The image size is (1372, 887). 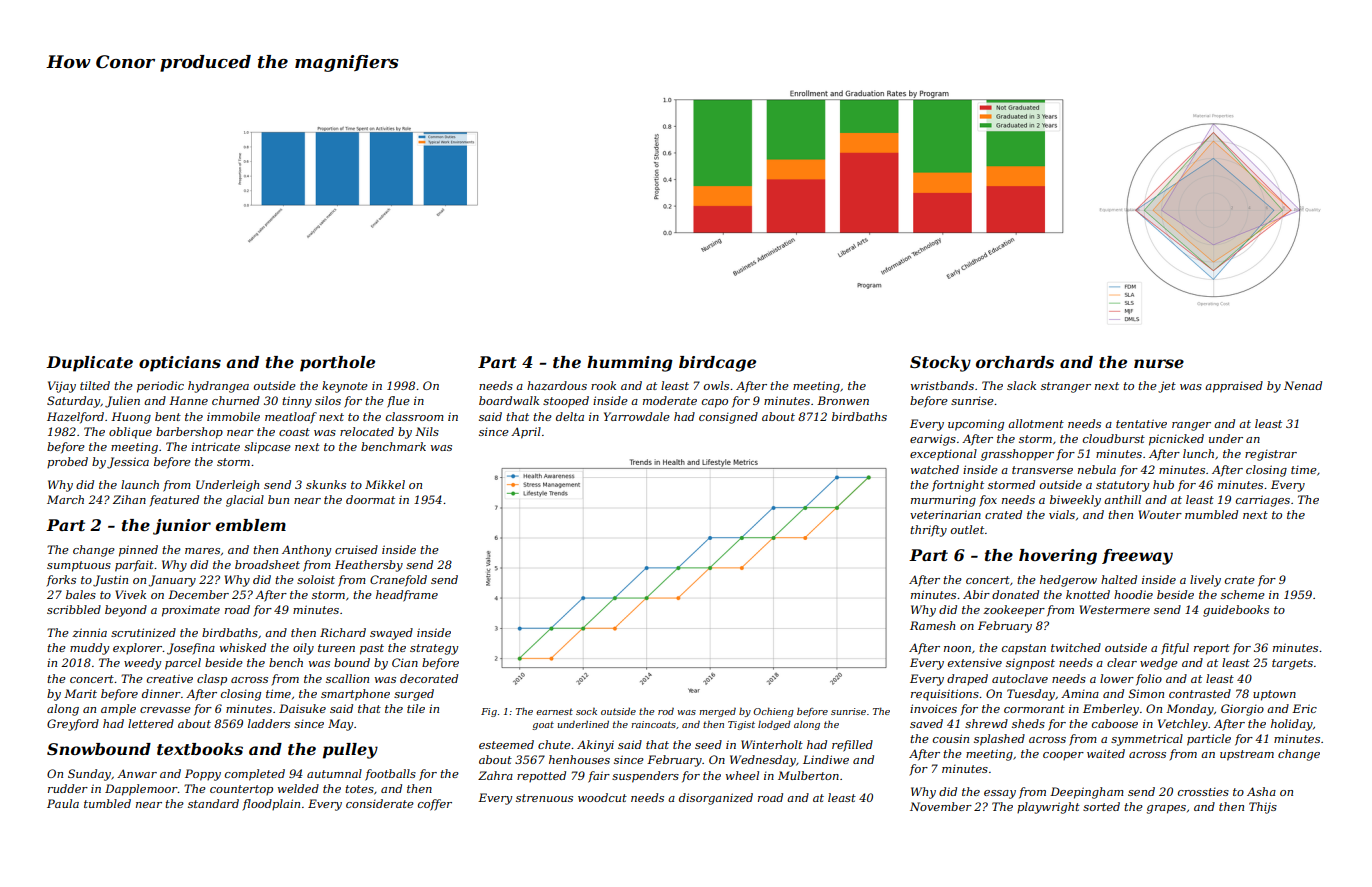 I want to click on tentative, so click(x=1141, y=423).
